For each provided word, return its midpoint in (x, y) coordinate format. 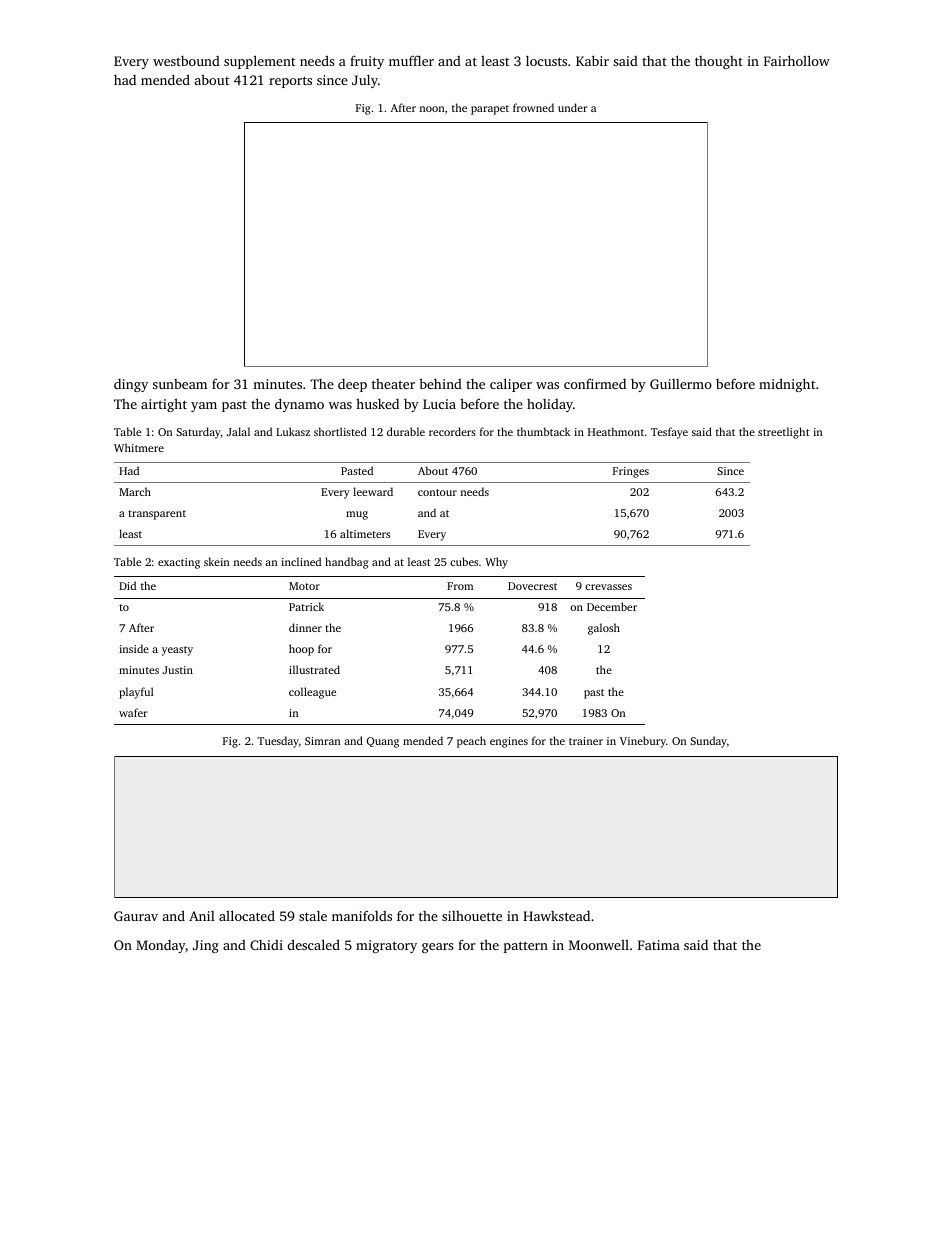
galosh (604, 629)
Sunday (708, 742)
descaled (314, 944)
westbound (186, 61)
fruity (367, 62)
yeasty (177, 651)
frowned (533, 107)
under (572, 107)
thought (719, 62)
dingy (131, 385)
